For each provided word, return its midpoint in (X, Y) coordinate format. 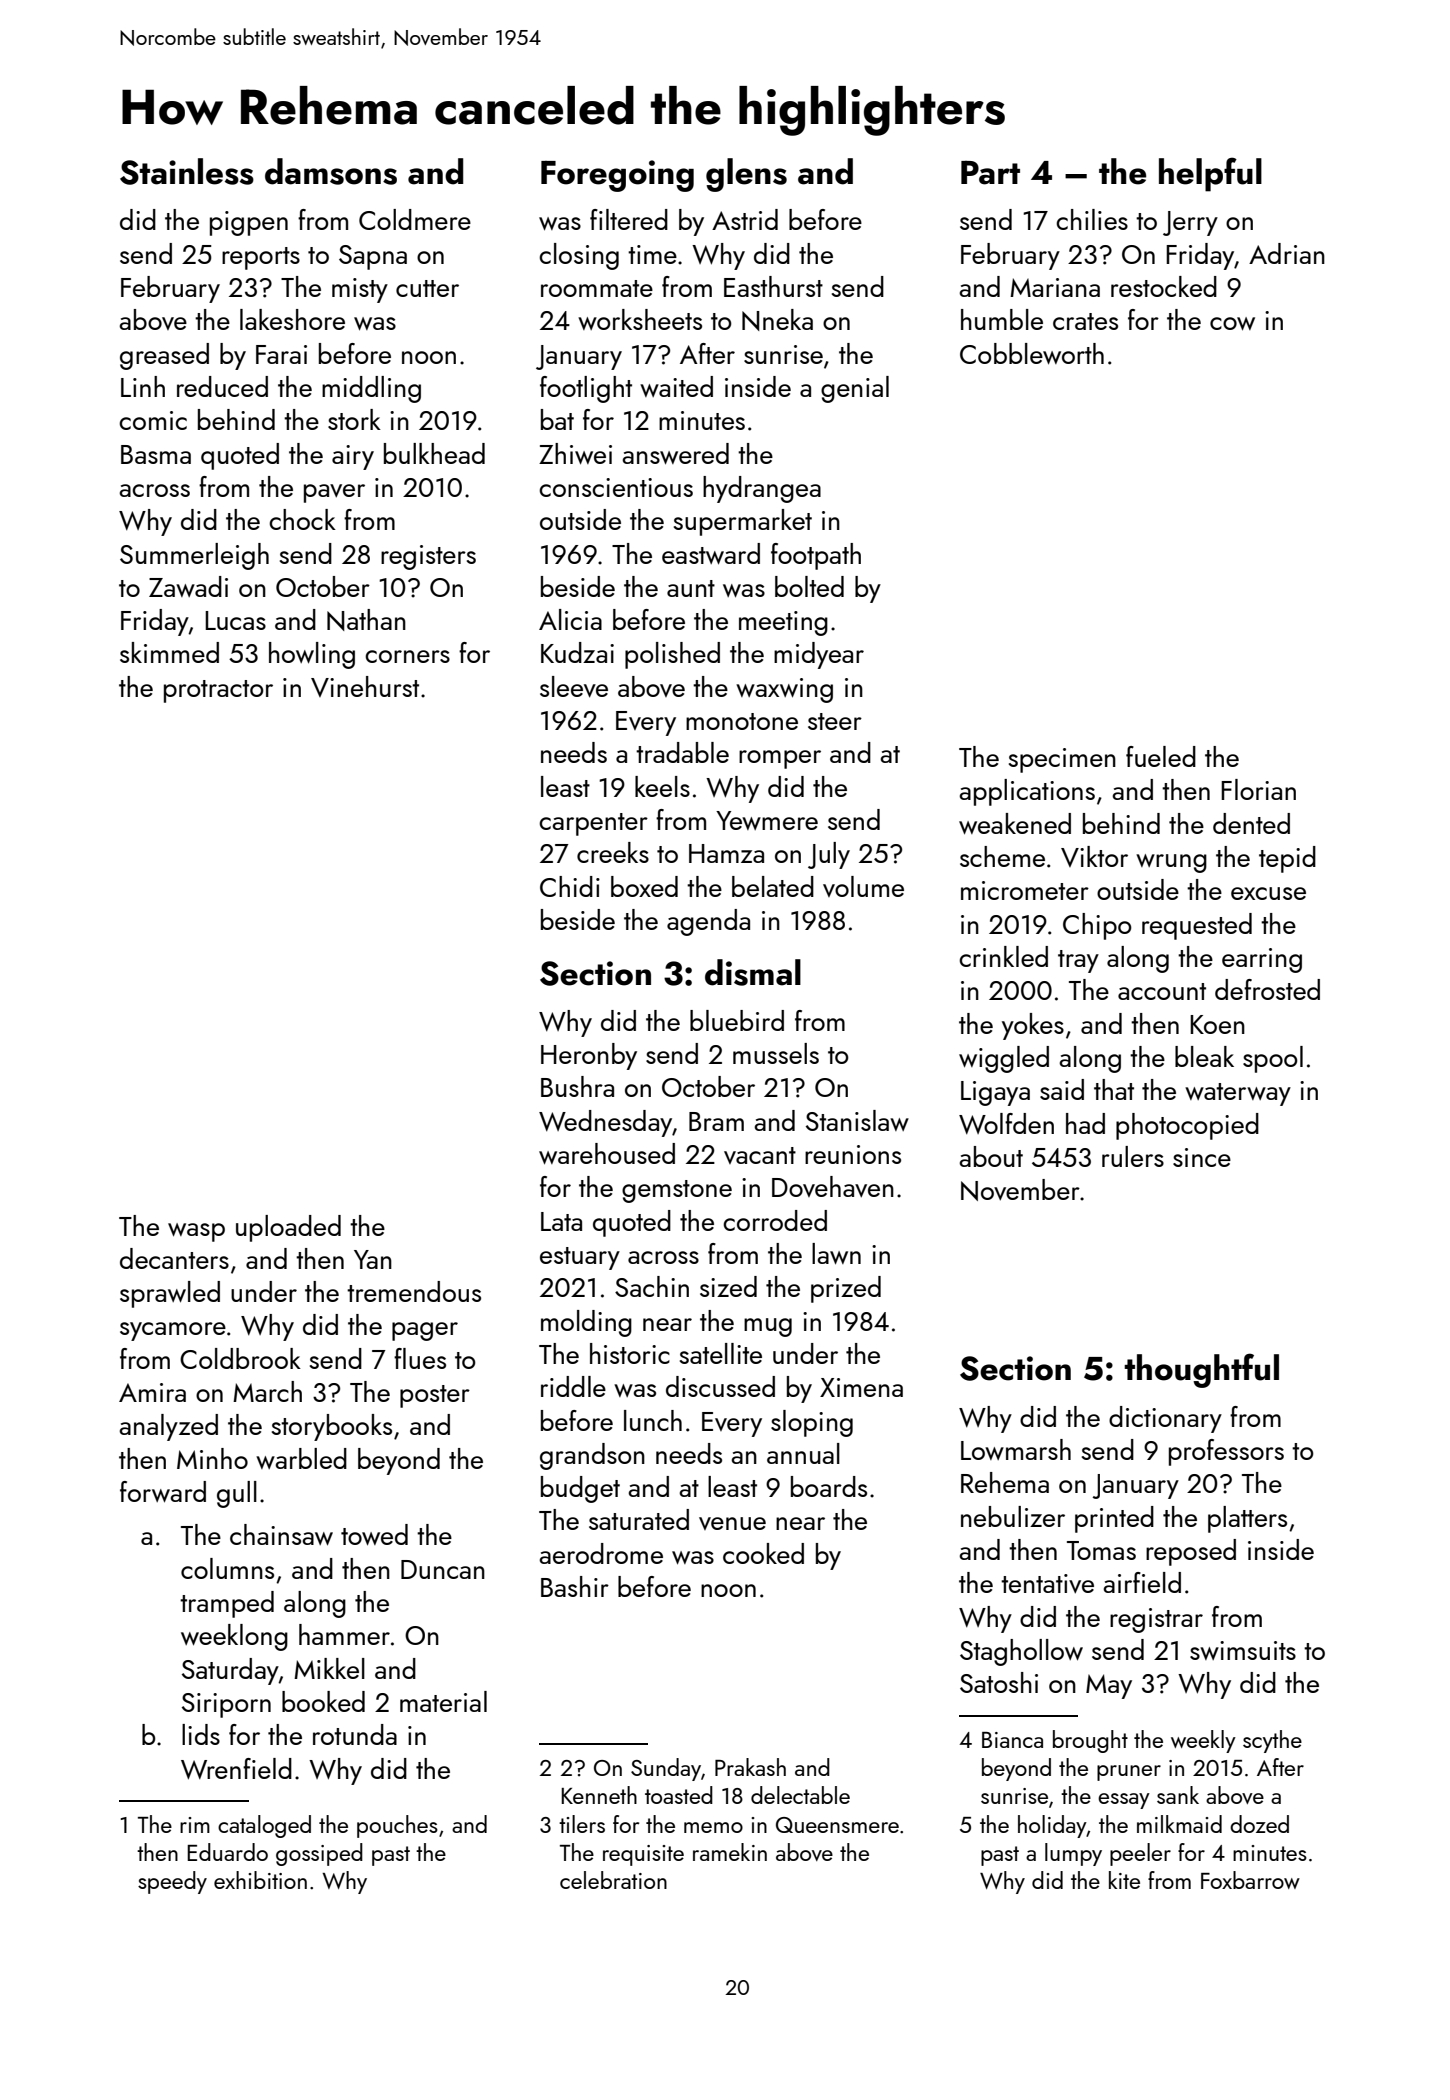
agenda (708, 922)
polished (672, 655)
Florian (1258, 789)
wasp (196, 1232)
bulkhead (434, 453)
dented (1251, 823)
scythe (1272, 1741)
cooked (763, 1553)
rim (195, 1825)
